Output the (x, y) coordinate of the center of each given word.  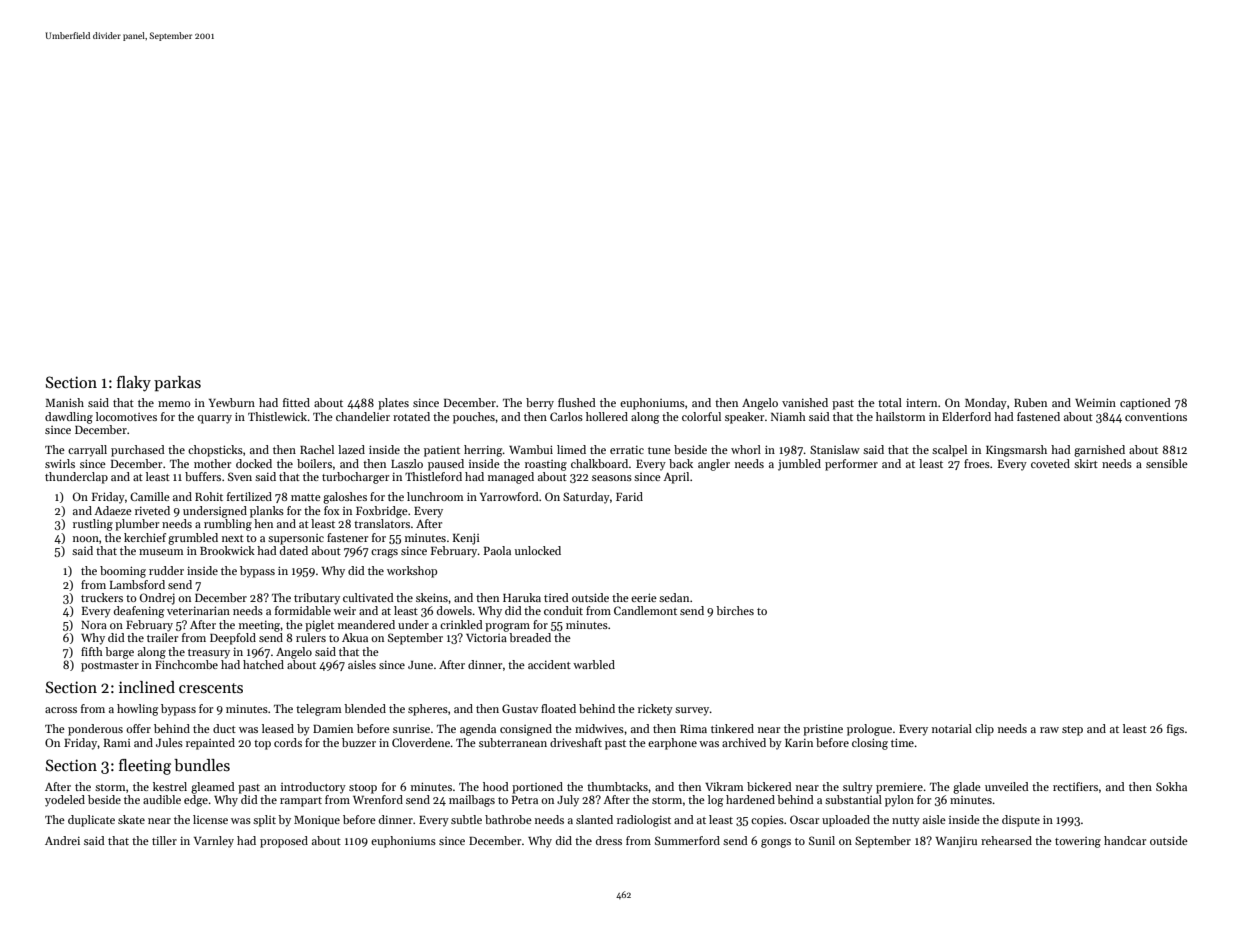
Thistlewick (277, 416)
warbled (594, 664)
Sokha (1171, 786)
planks (267, 512)
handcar (1125, 840)
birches (735, 610)
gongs (776, 843)
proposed (284, 842)
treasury (209, 654)
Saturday (586, 498)
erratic (627, 450)
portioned (537, 788)
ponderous (95, 730)
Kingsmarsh (1016, 451)
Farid (629, 496)
